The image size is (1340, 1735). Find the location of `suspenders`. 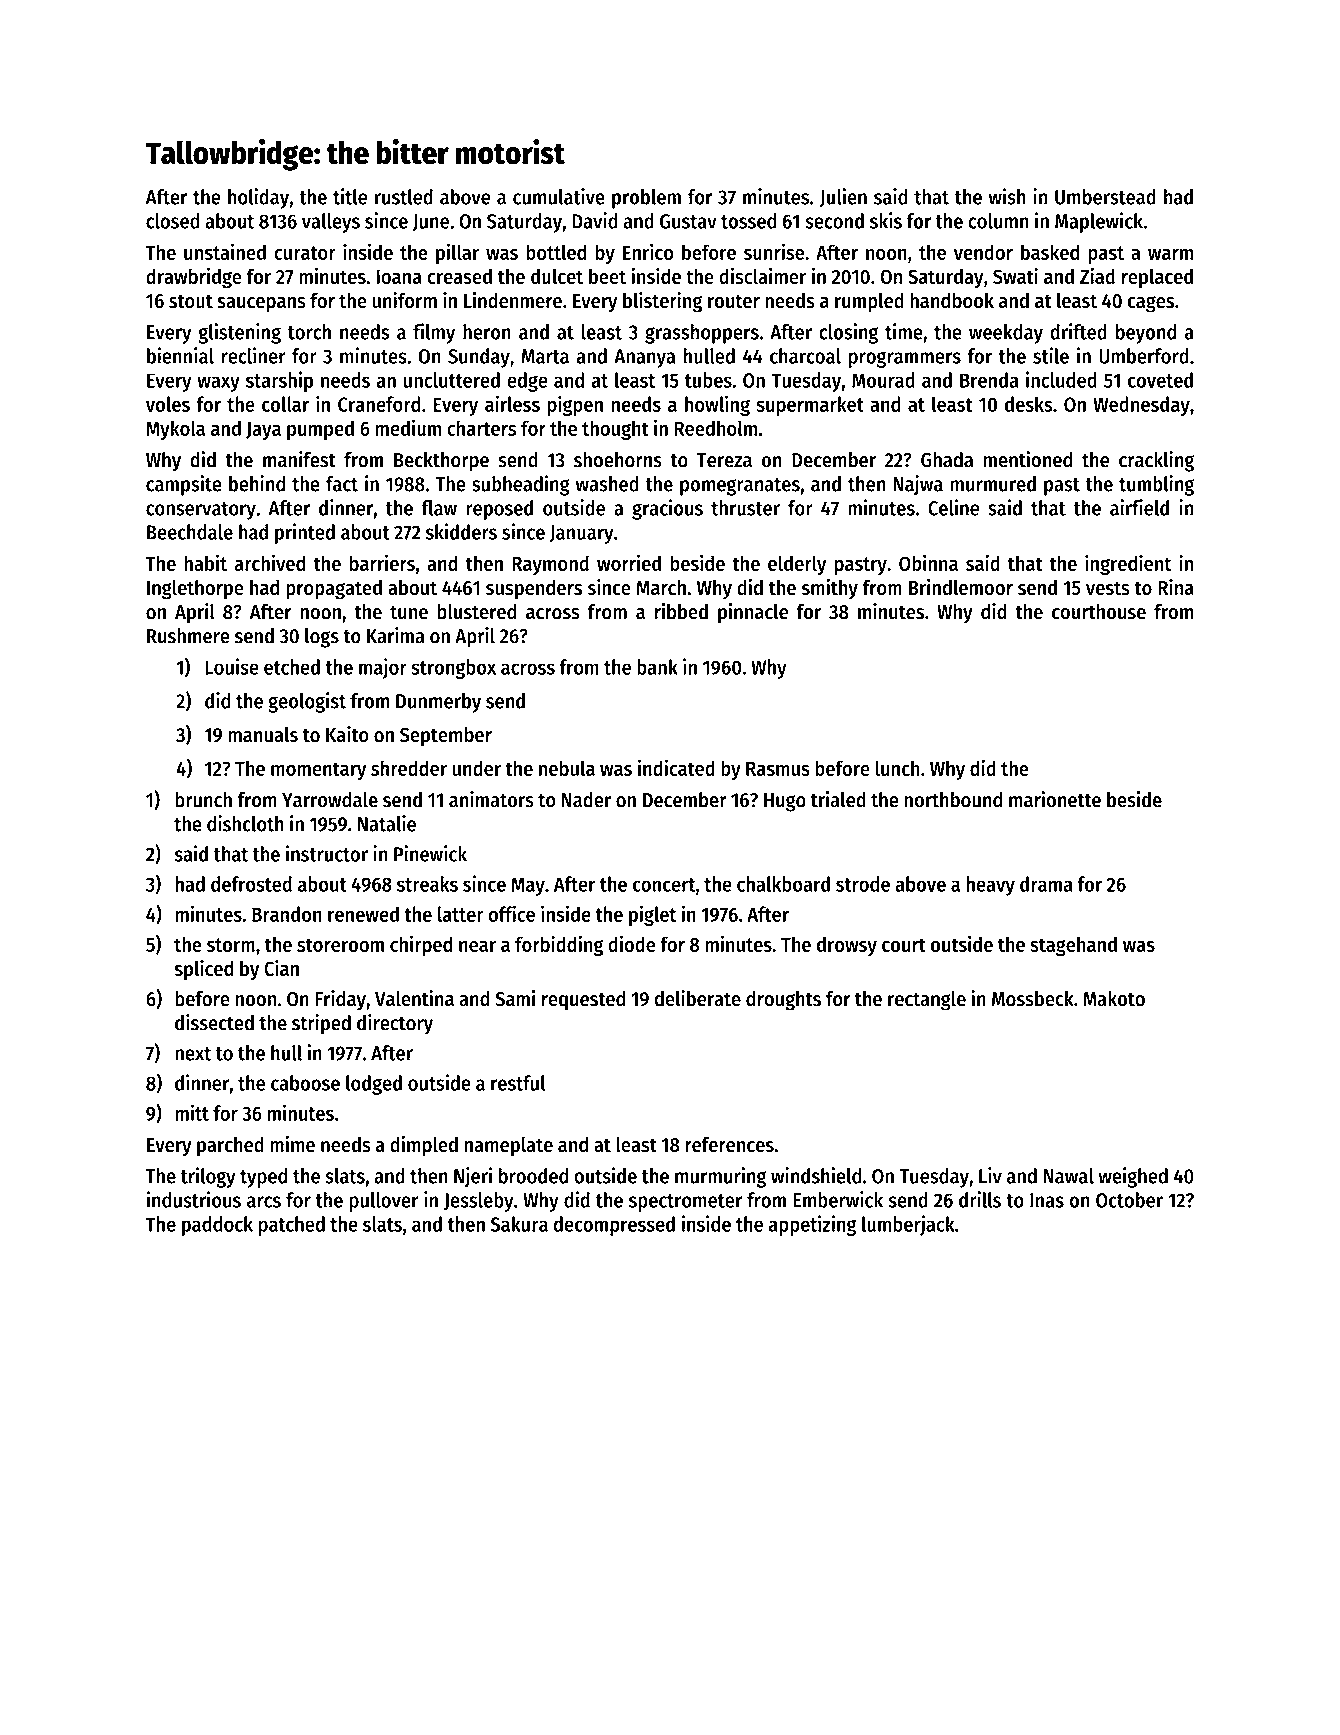

suspenders is located at coordinates (534, 589).
